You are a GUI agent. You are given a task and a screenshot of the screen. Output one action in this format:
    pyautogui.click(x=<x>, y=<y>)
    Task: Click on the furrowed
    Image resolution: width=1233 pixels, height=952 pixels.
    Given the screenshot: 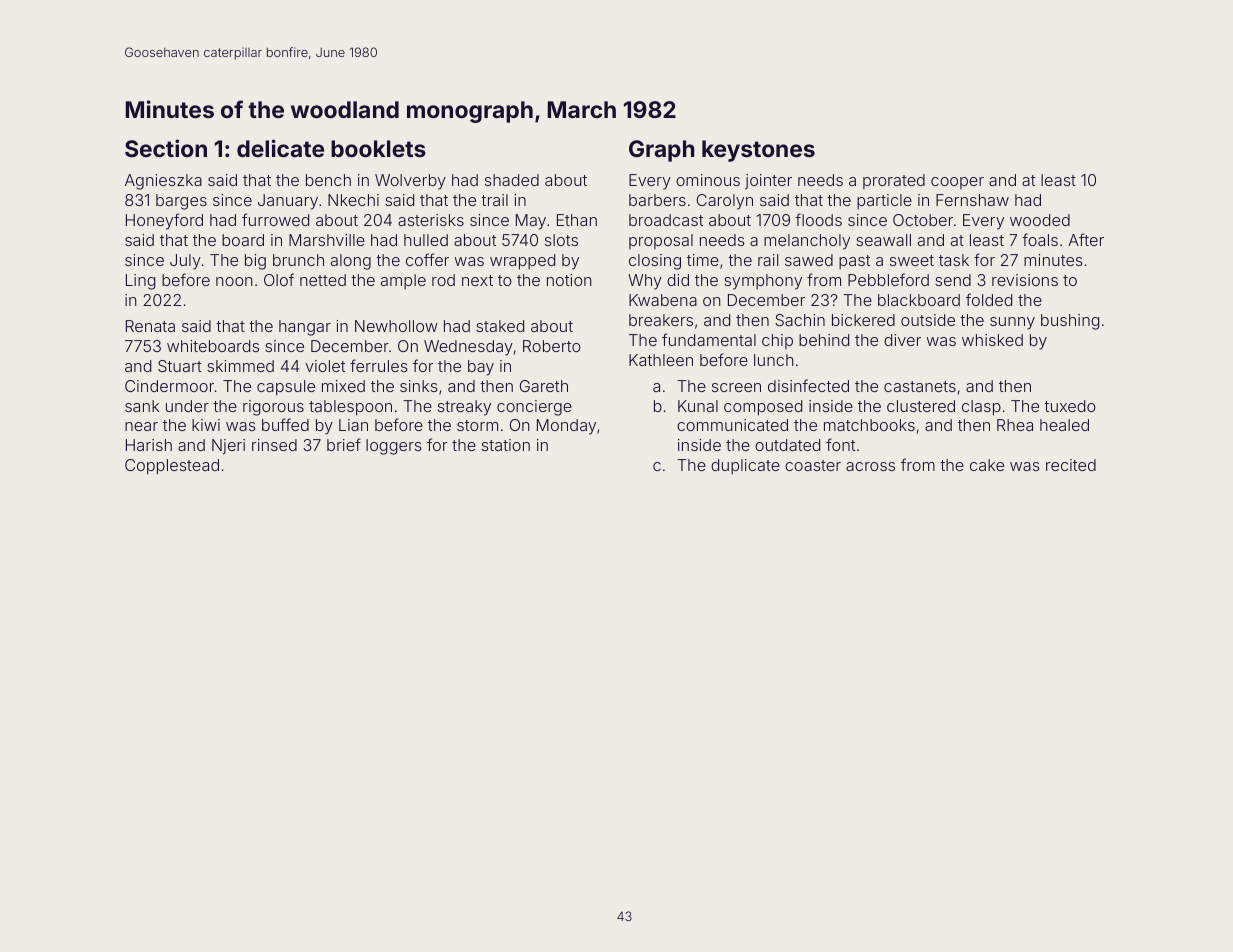 What is the action you would take?
    pyautogui.click(x=275, y=219)
